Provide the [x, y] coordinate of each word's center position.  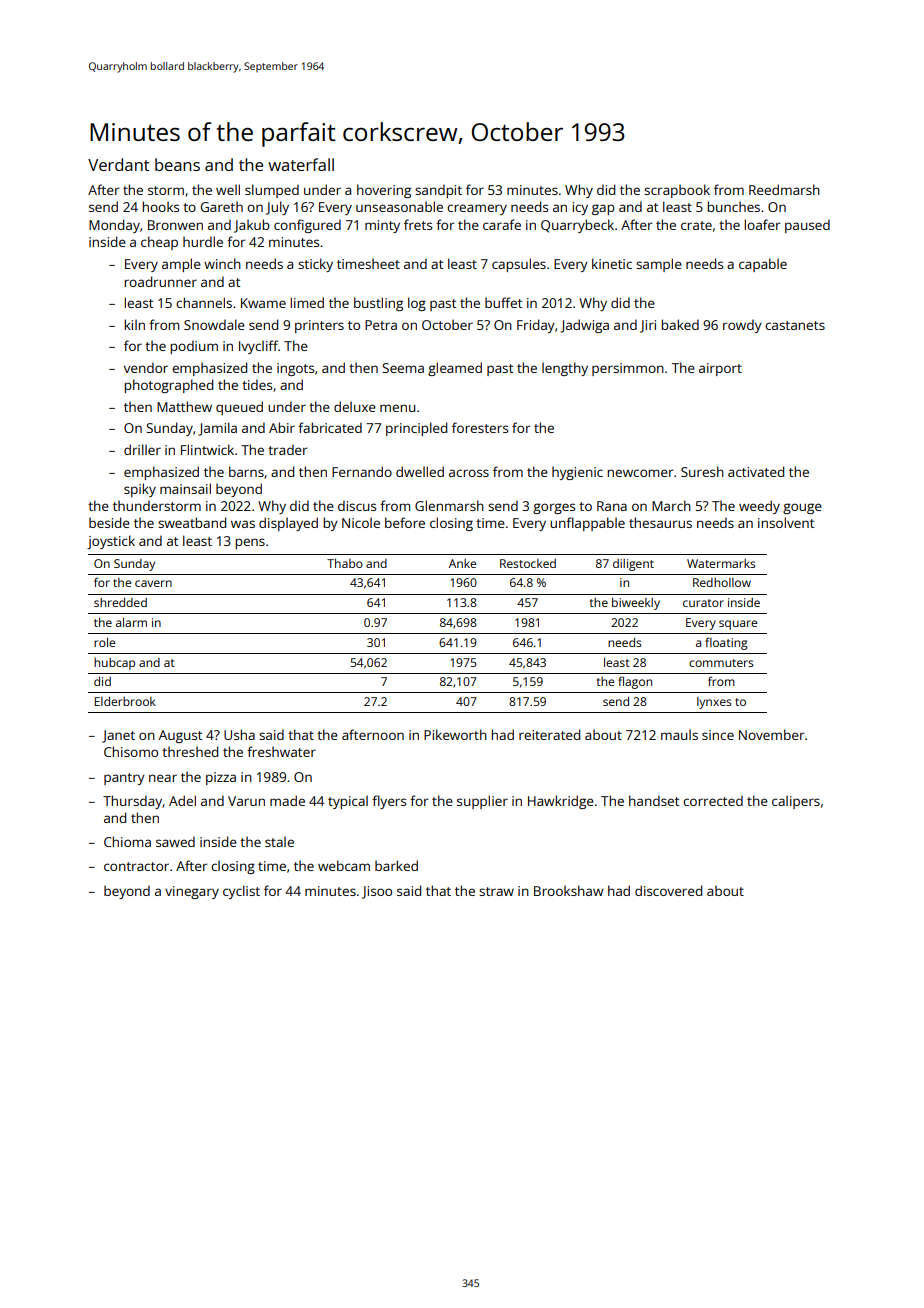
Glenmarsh [449, 505]
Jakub [252, 226]
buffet [503, 302]
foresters [480, 427]
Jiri [648, 326]
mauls [679, 734]
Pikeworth [455, 734]
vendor [146, 367]
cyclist [241, 892]
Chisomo [131, 751]
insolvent [786, 522]
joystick [111, 542]
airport [720, 369]
